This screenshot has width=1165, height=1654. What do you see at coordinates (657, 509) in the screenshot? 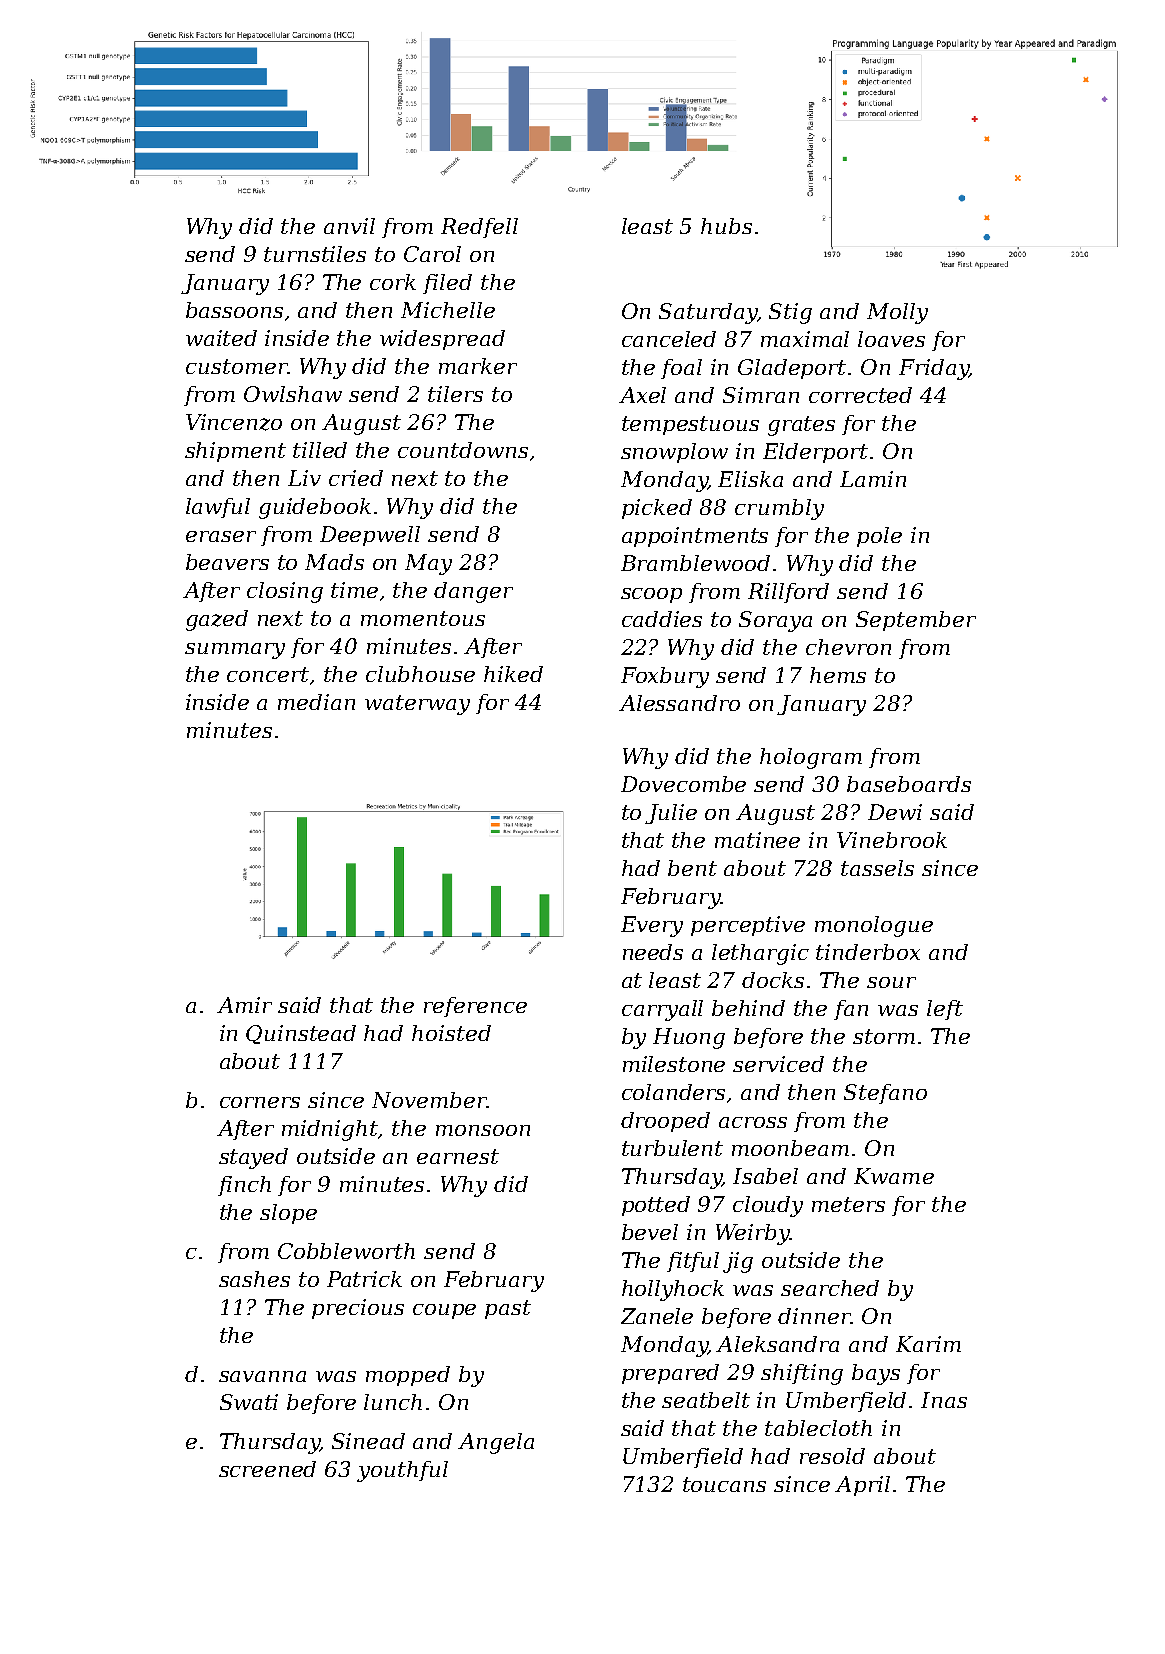
I see `picked` at bounding box center [657, 509].
